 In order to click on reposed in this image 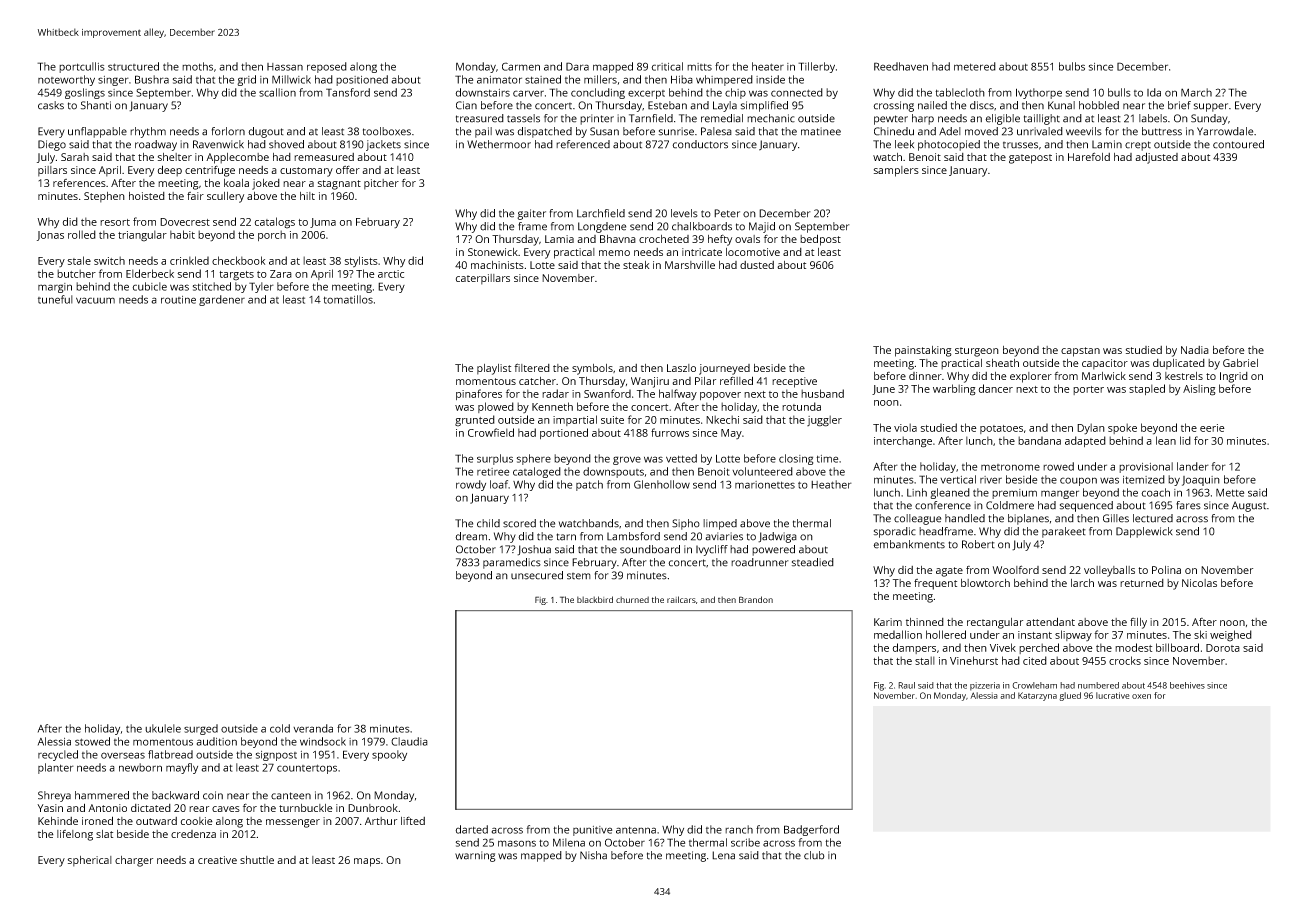, I will do `click(327, 67)`.
